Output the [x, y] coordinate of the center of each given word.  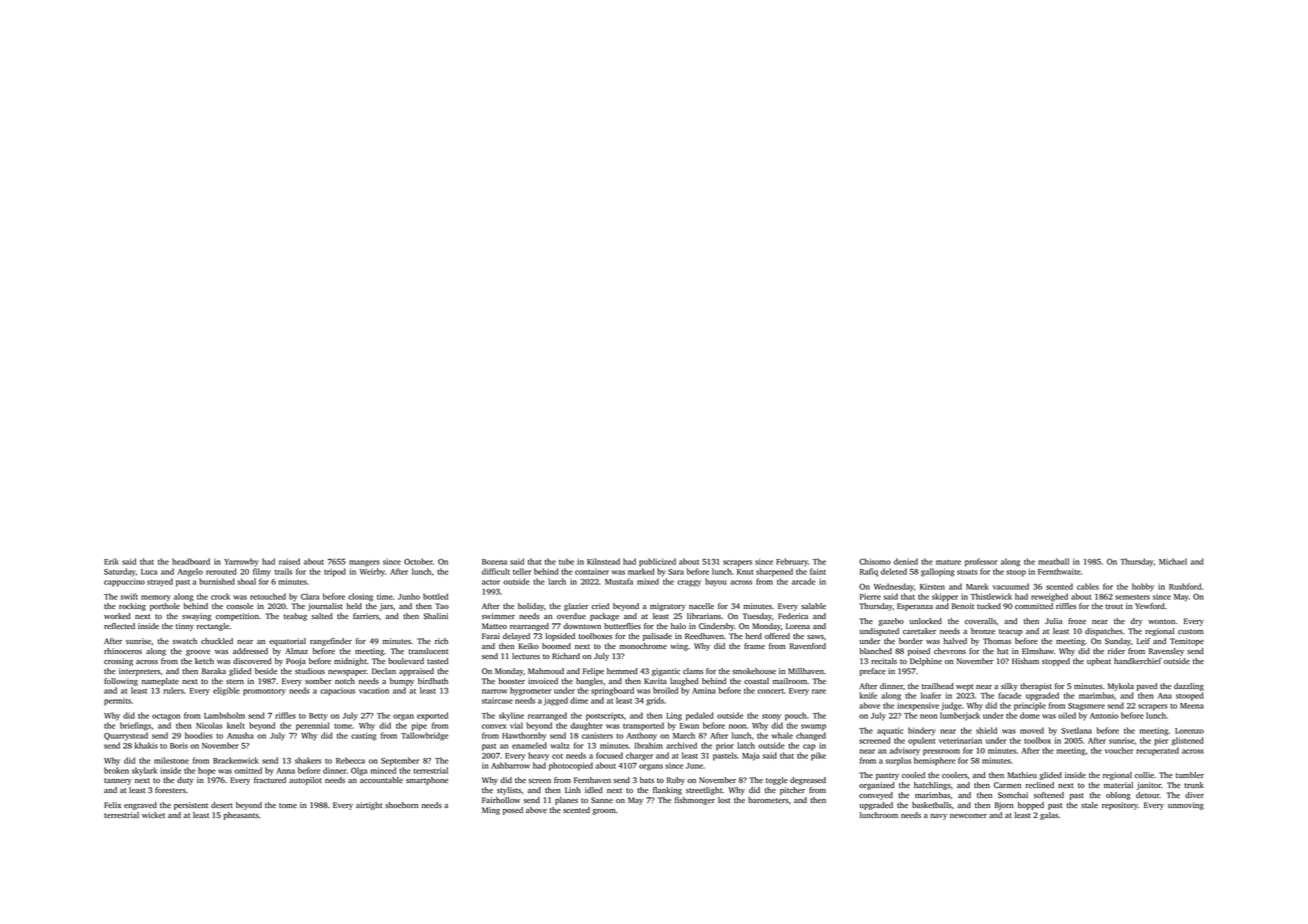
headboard [191, 561]
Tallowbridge [424, 736]
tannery [118, 781]
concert [770, 691]
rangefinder [331, 642]
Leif [1143, 641]
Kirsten [932, 587]
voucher [1119, 750]
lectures [526, 656]
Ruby [676, 781]
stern [235, 681]
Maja [751, 756]
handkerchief [1138, 661]
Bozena [494, 562]
